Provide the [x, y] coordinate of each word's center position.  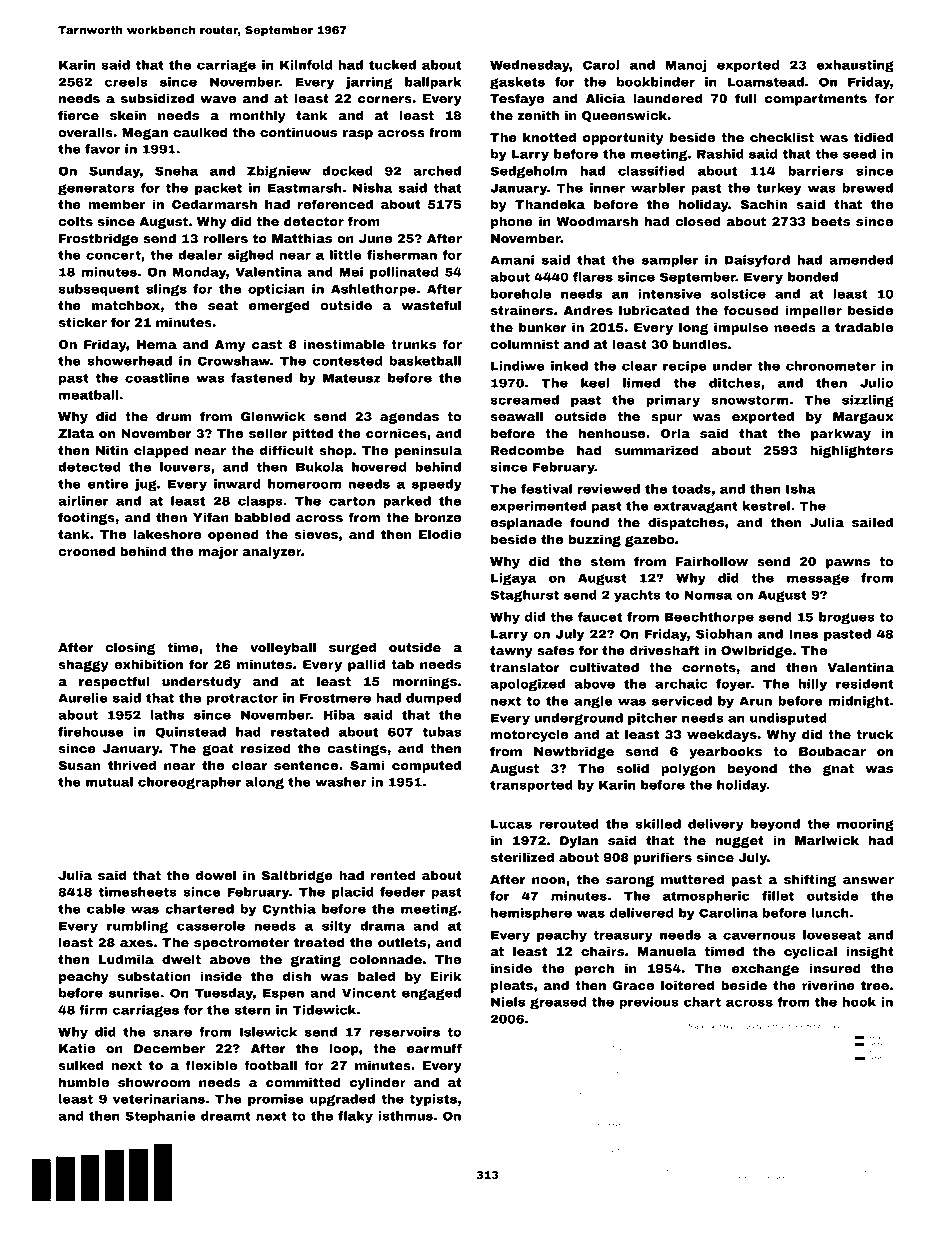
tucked [392, 65]
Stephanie [160, 1117]
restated [300, 732]
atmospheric [706, 897]
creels [126, 82]
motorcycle [530, 735]
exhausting [855, 66]
